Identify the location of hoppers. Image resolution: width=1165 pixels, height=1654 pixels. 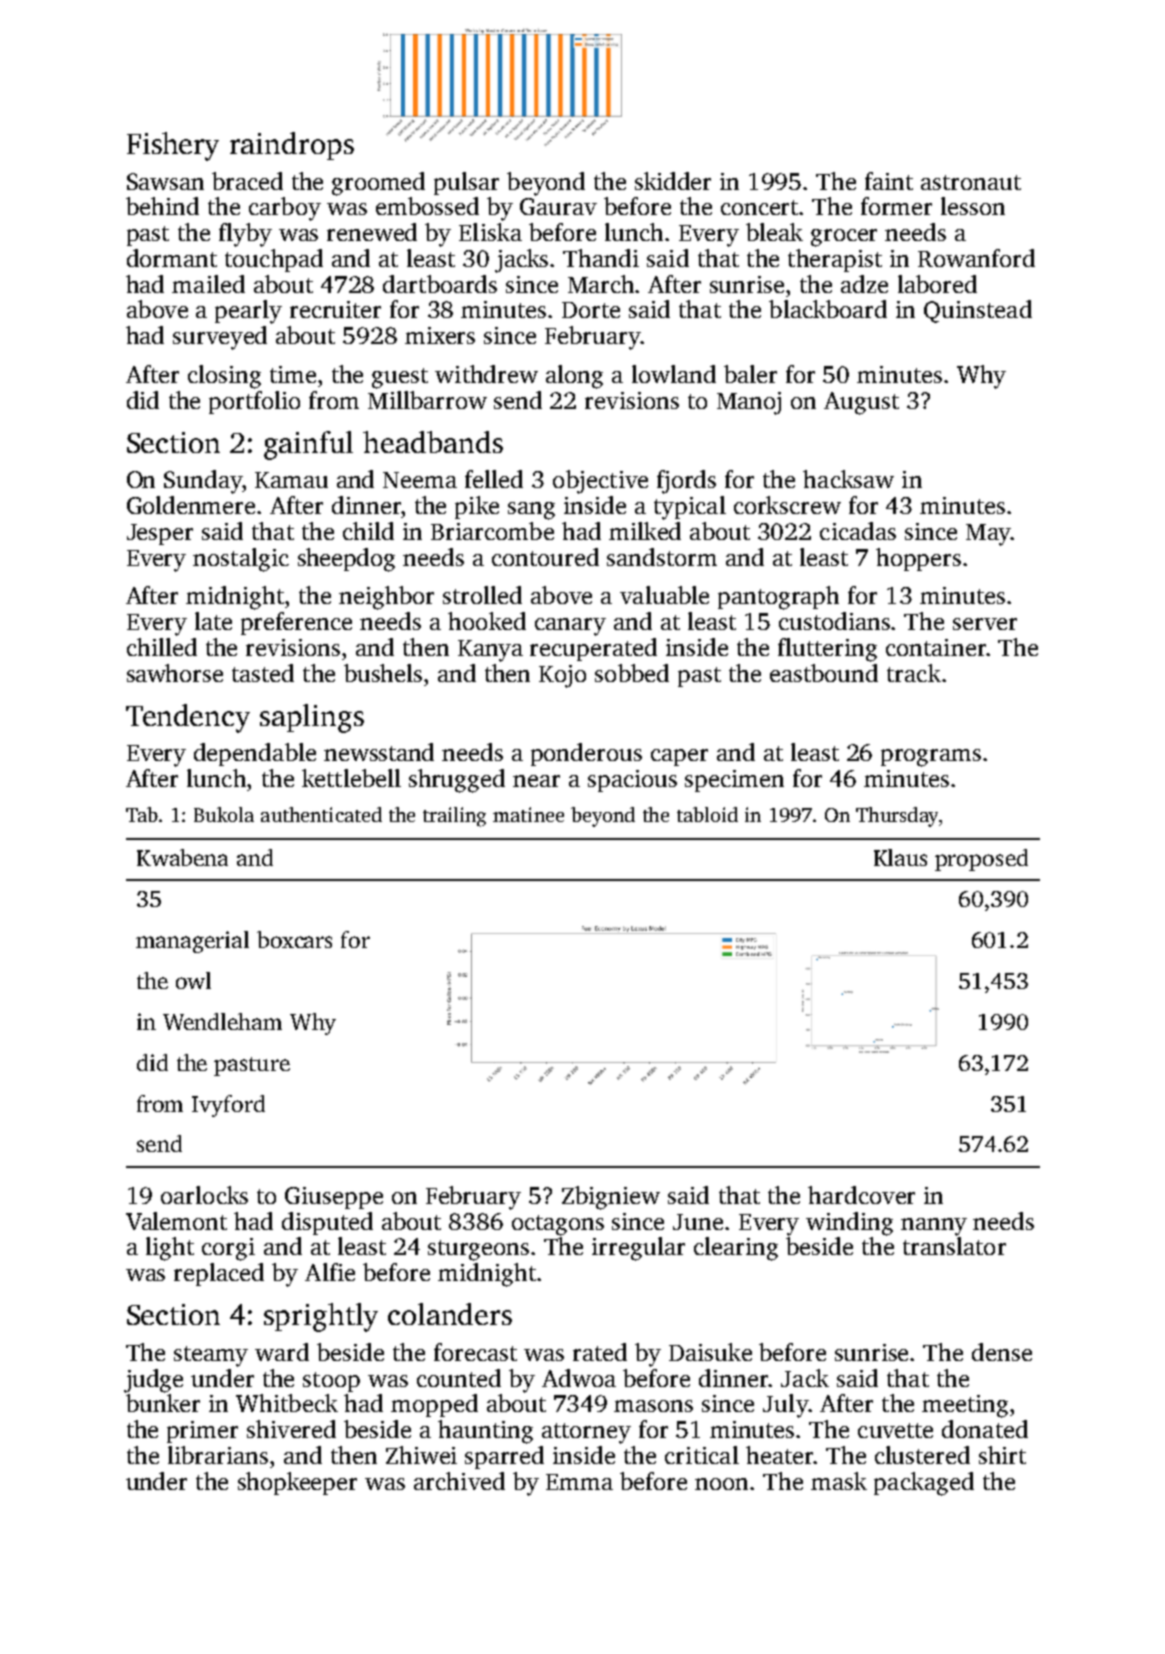
(918, 559).
